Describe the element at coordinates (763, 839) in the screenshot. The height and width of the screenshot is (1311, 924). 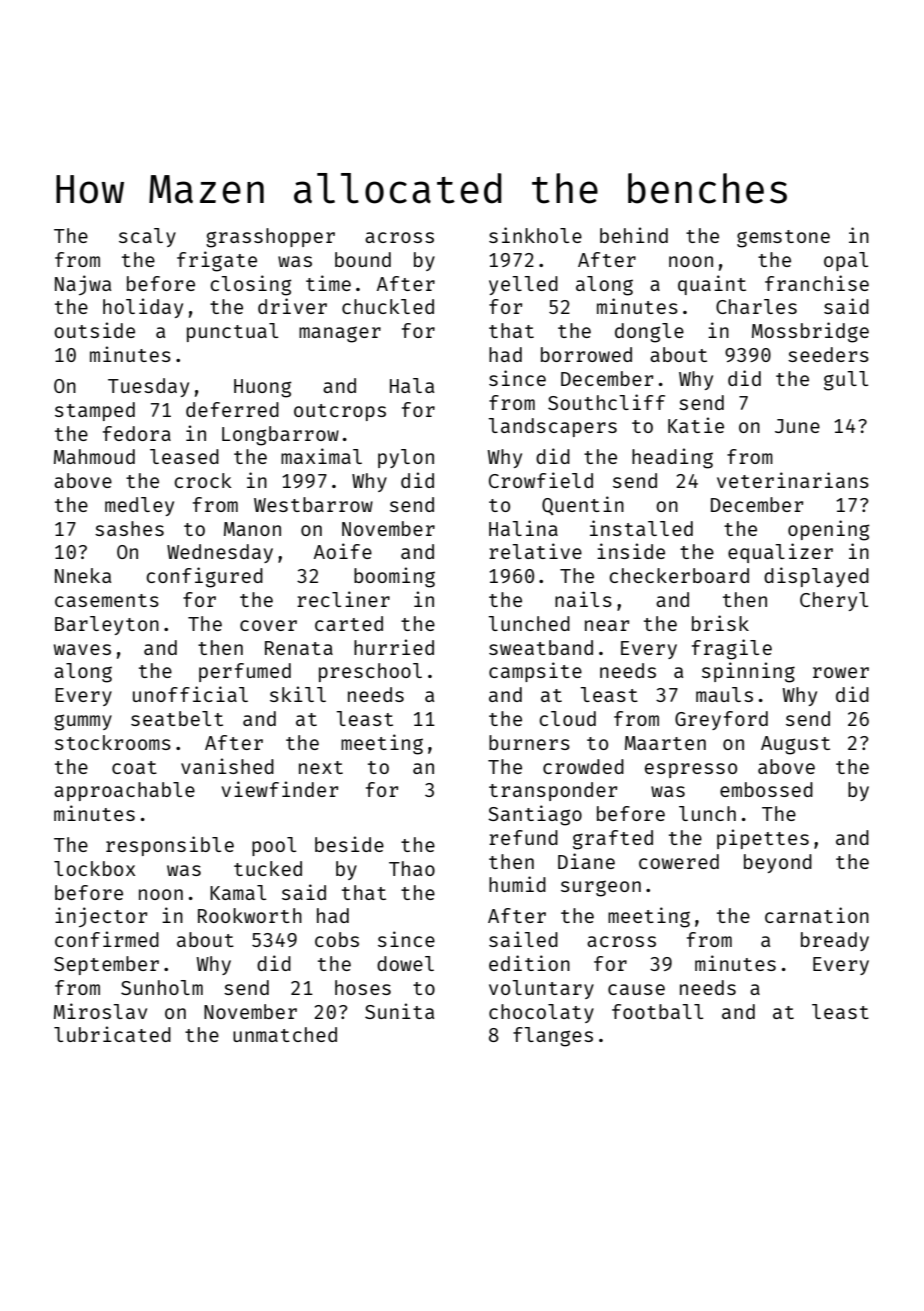
I see `pipettes` at that location.
